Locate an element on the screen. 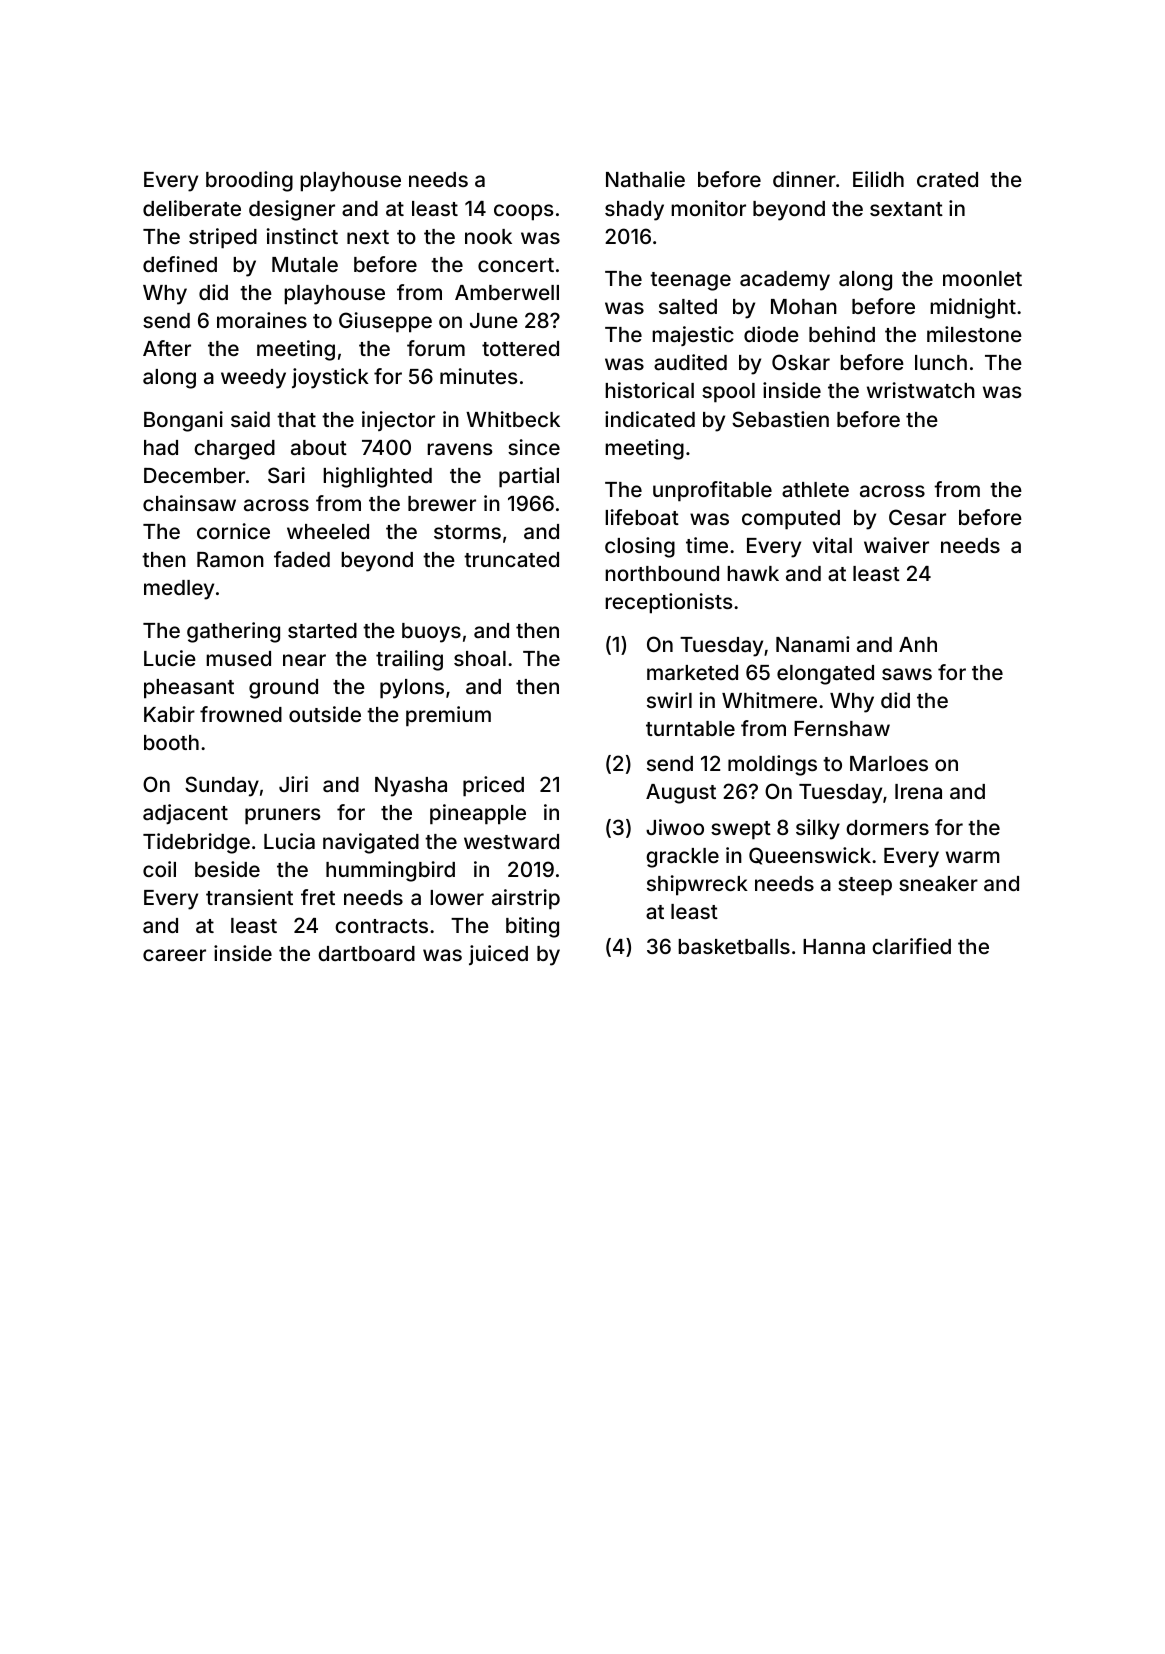 Image resolution: width=1165 pixels, height=1654 pixels. career is located at coordinates (174, 955).
